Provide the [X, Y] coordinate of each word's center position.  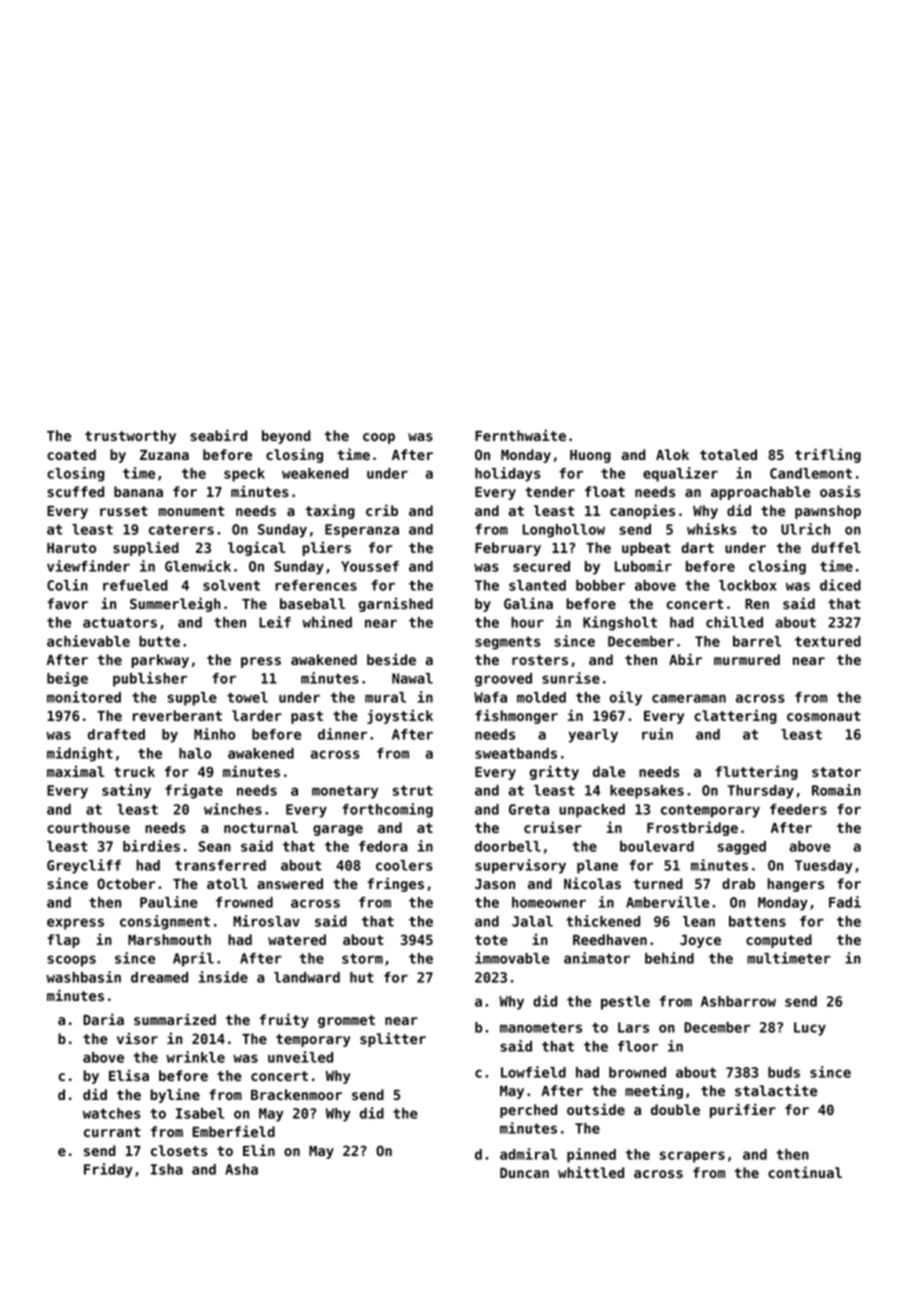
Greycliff [84, 866]
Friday [108, 1170]
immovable [512, 958]
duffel [836, 547]
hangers [796, 885]
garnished [396, 604]
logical [256, 548]
